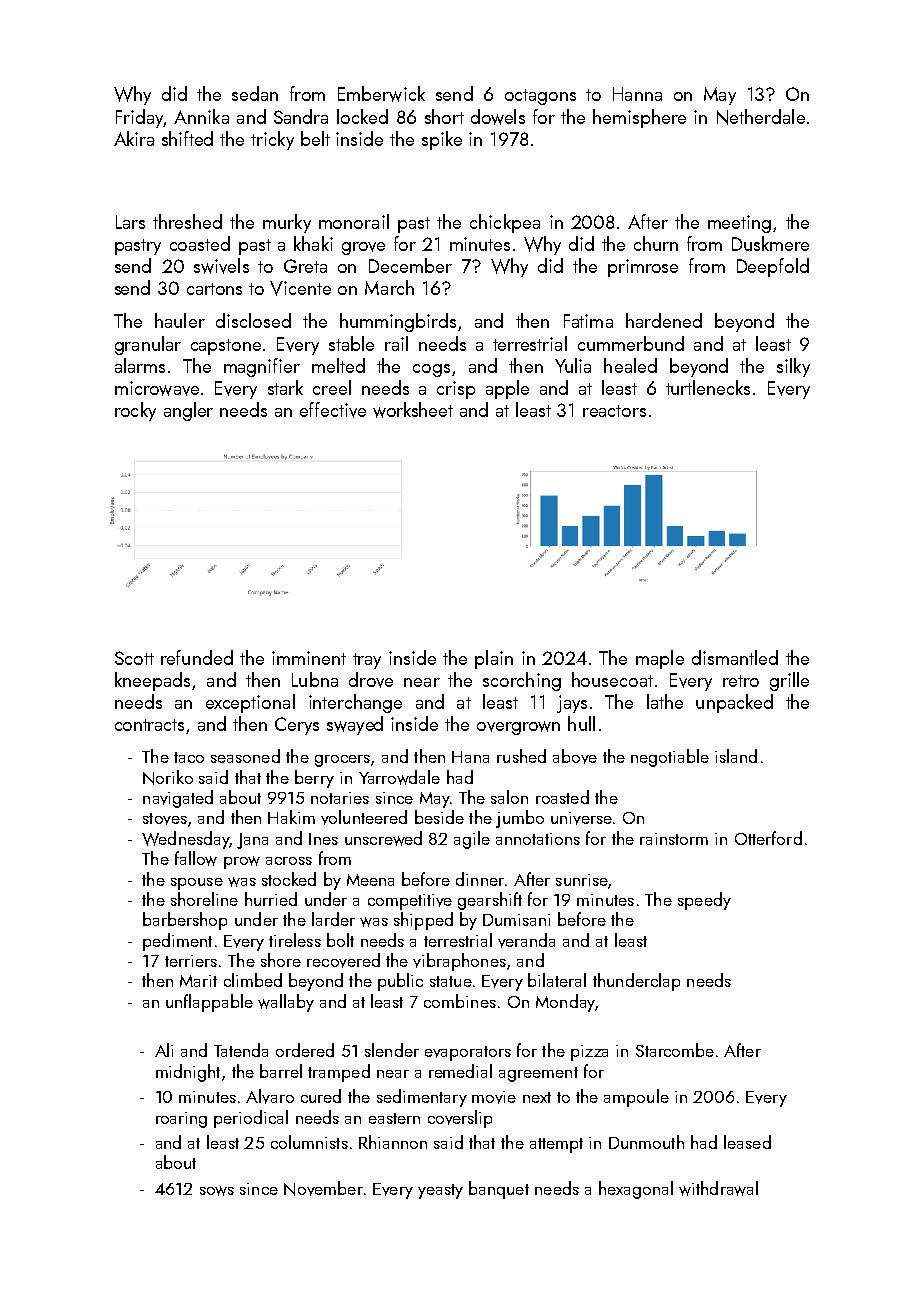  What do you see at coordinates (468, 1053) in the screenshot?
I see `evaporators` at bounding box center [468, 1053].
